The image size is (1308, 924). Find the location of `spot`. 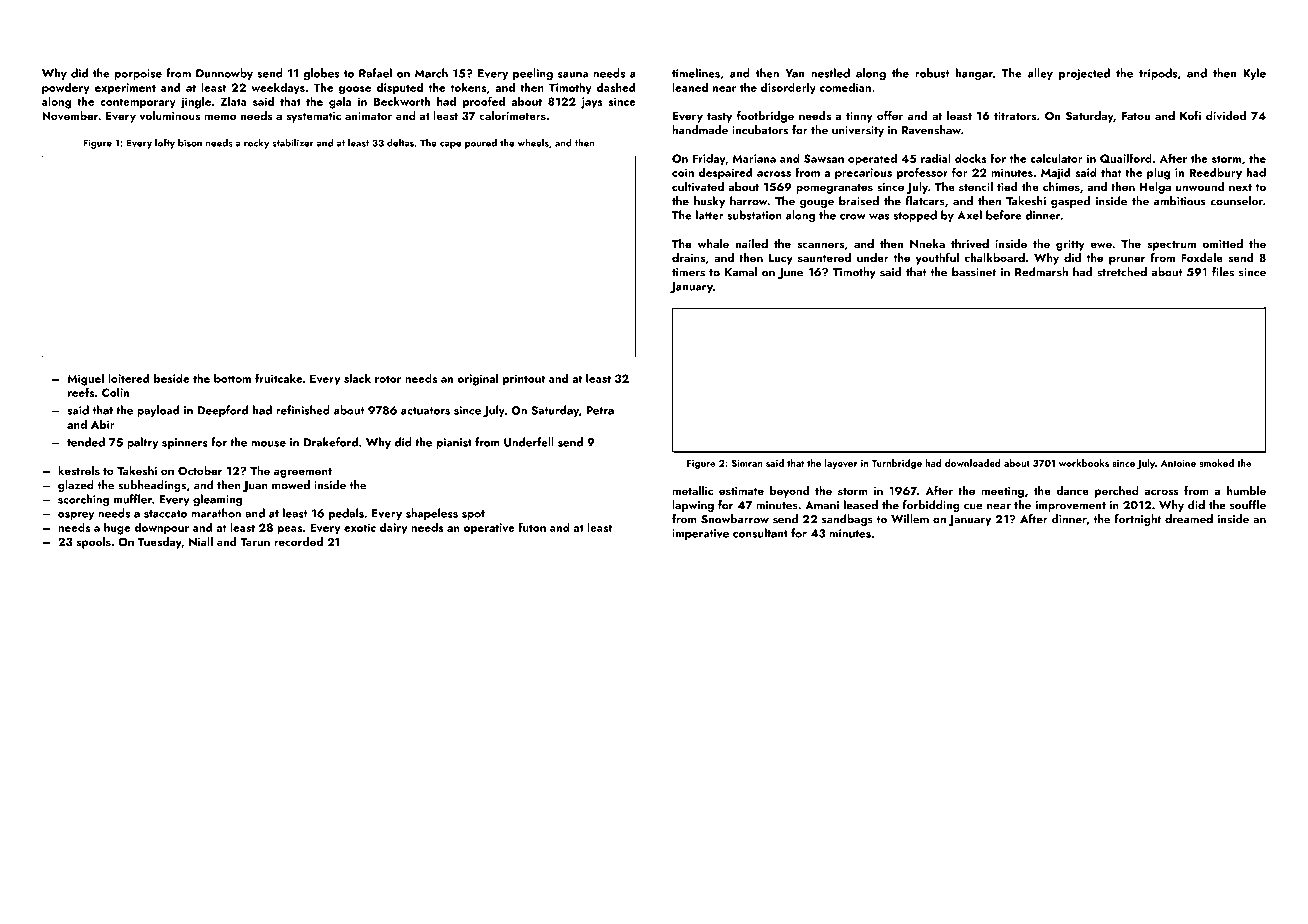

spot is located at coordinates (473, 515).
